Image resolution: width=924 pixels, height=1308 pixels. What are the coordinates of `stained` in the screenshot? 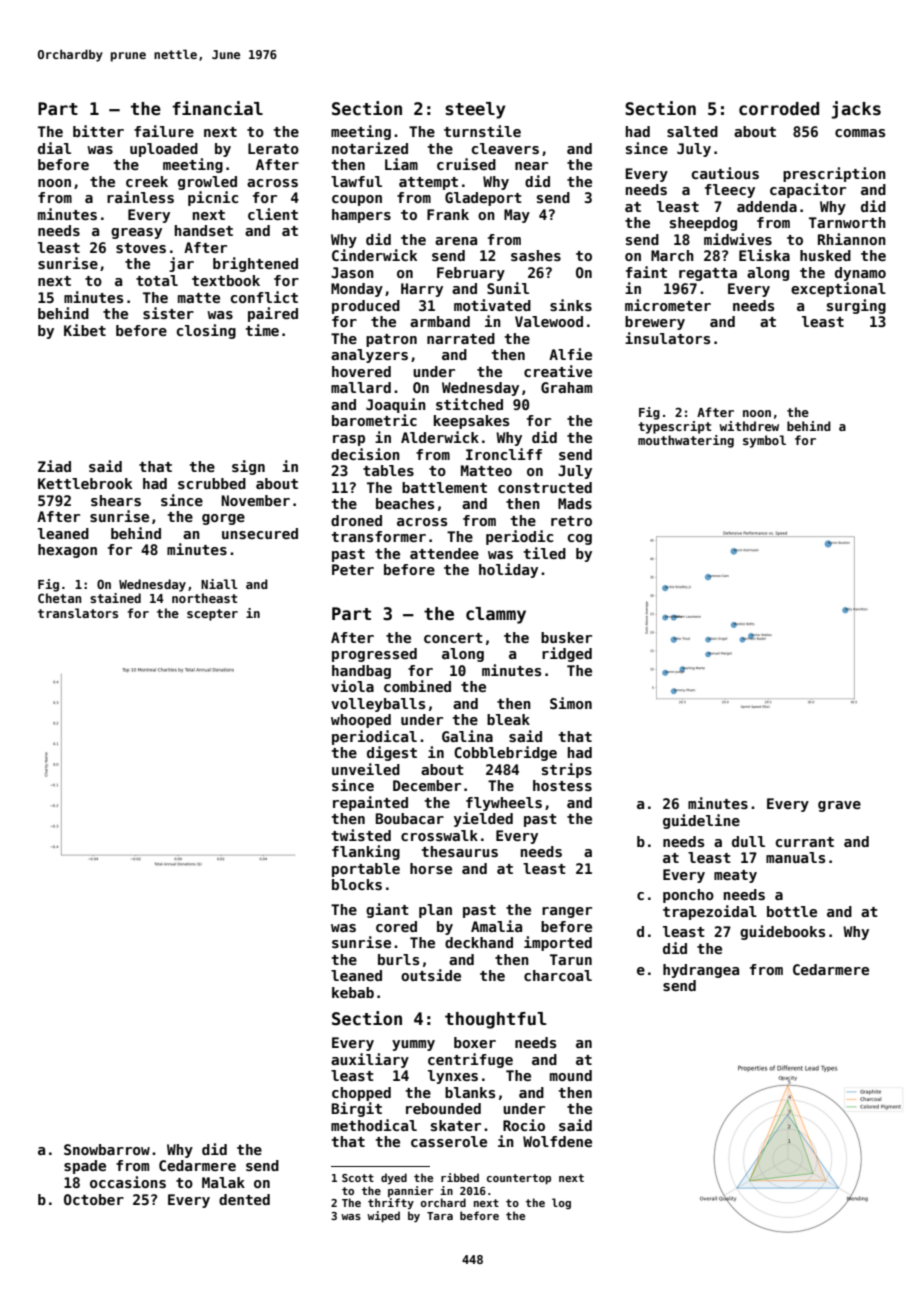 It's located at (115, 598).
